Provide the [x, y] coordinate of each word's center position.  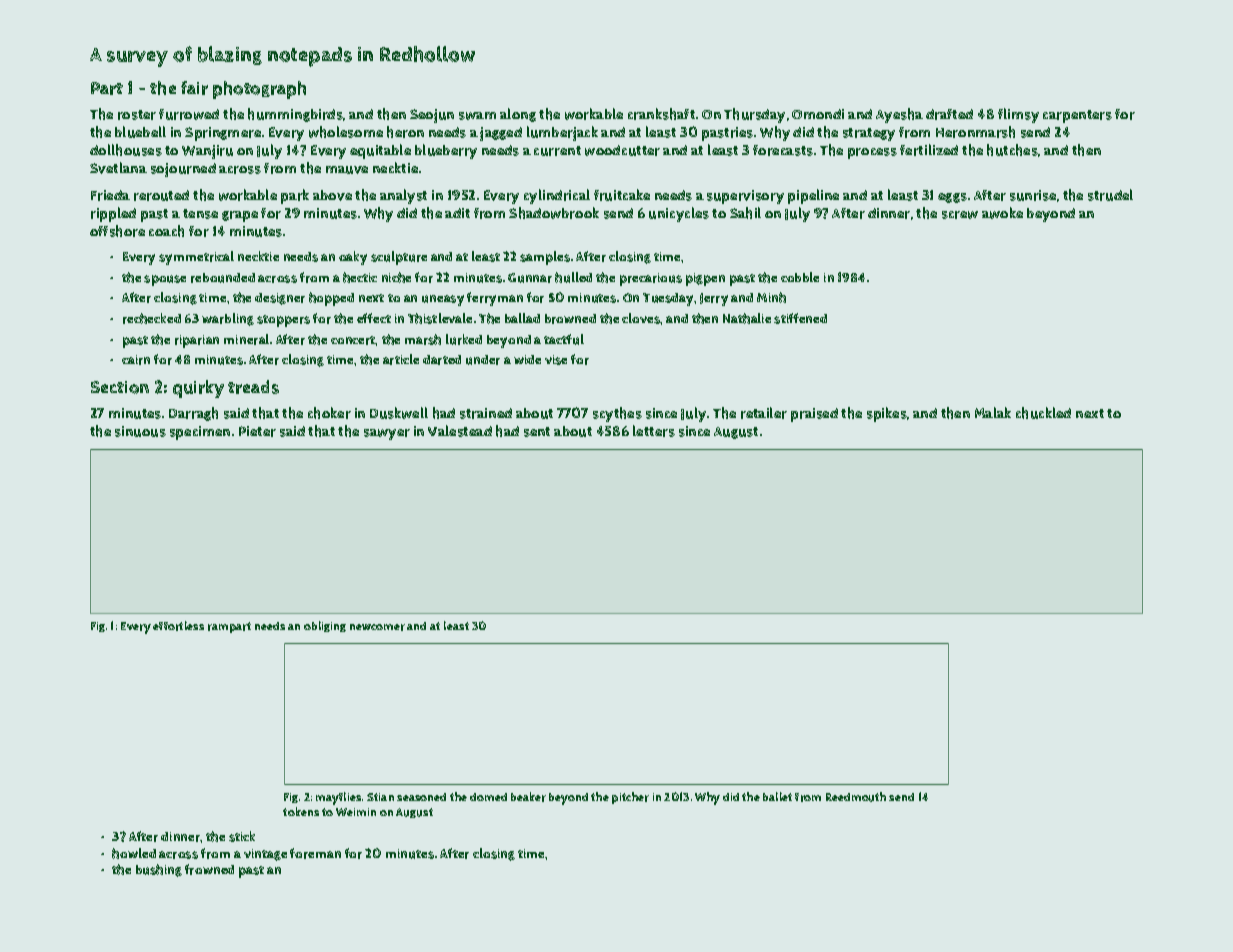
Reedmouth [856, 797]
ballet [777, 796]
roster [137, 115]
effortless [178, 626]
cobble [800, 277]
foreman [315, 853]
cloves [641, 318]
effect [374, 318]
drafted [949, 114]
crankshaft [661, 114]
